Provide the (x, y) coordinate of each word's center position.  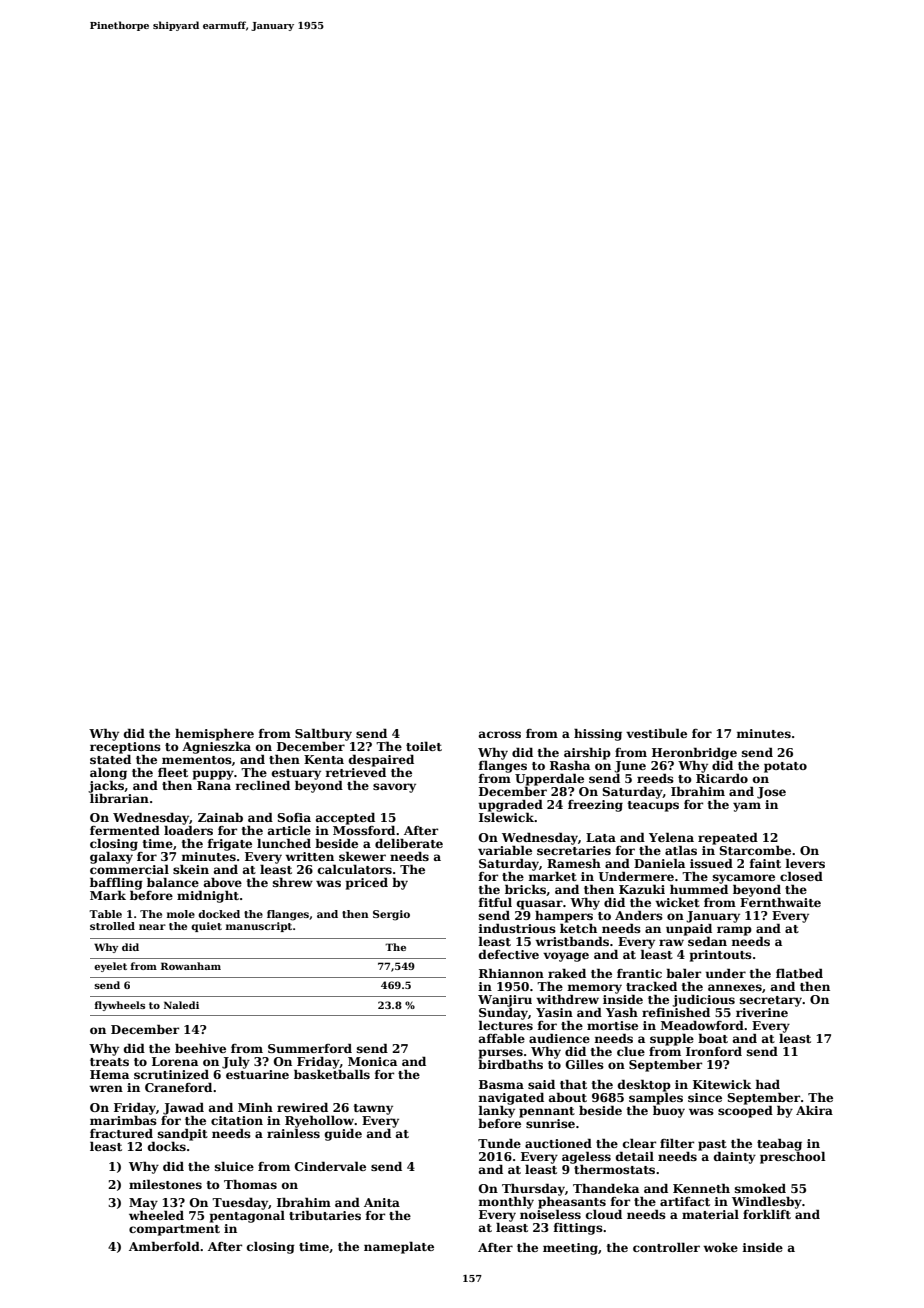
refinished (676, 1012)
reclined (262, 785)
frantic (639, 973)
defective (509, 954)
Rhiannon (511, 973)
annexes (735, 987)
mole (181, 914)
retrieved (355, 772)
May (143, 1204)
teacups (653, 806)
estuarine (257, 1074)
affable (502, 1038)
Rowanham (191, 966)
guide (343, 1134)
